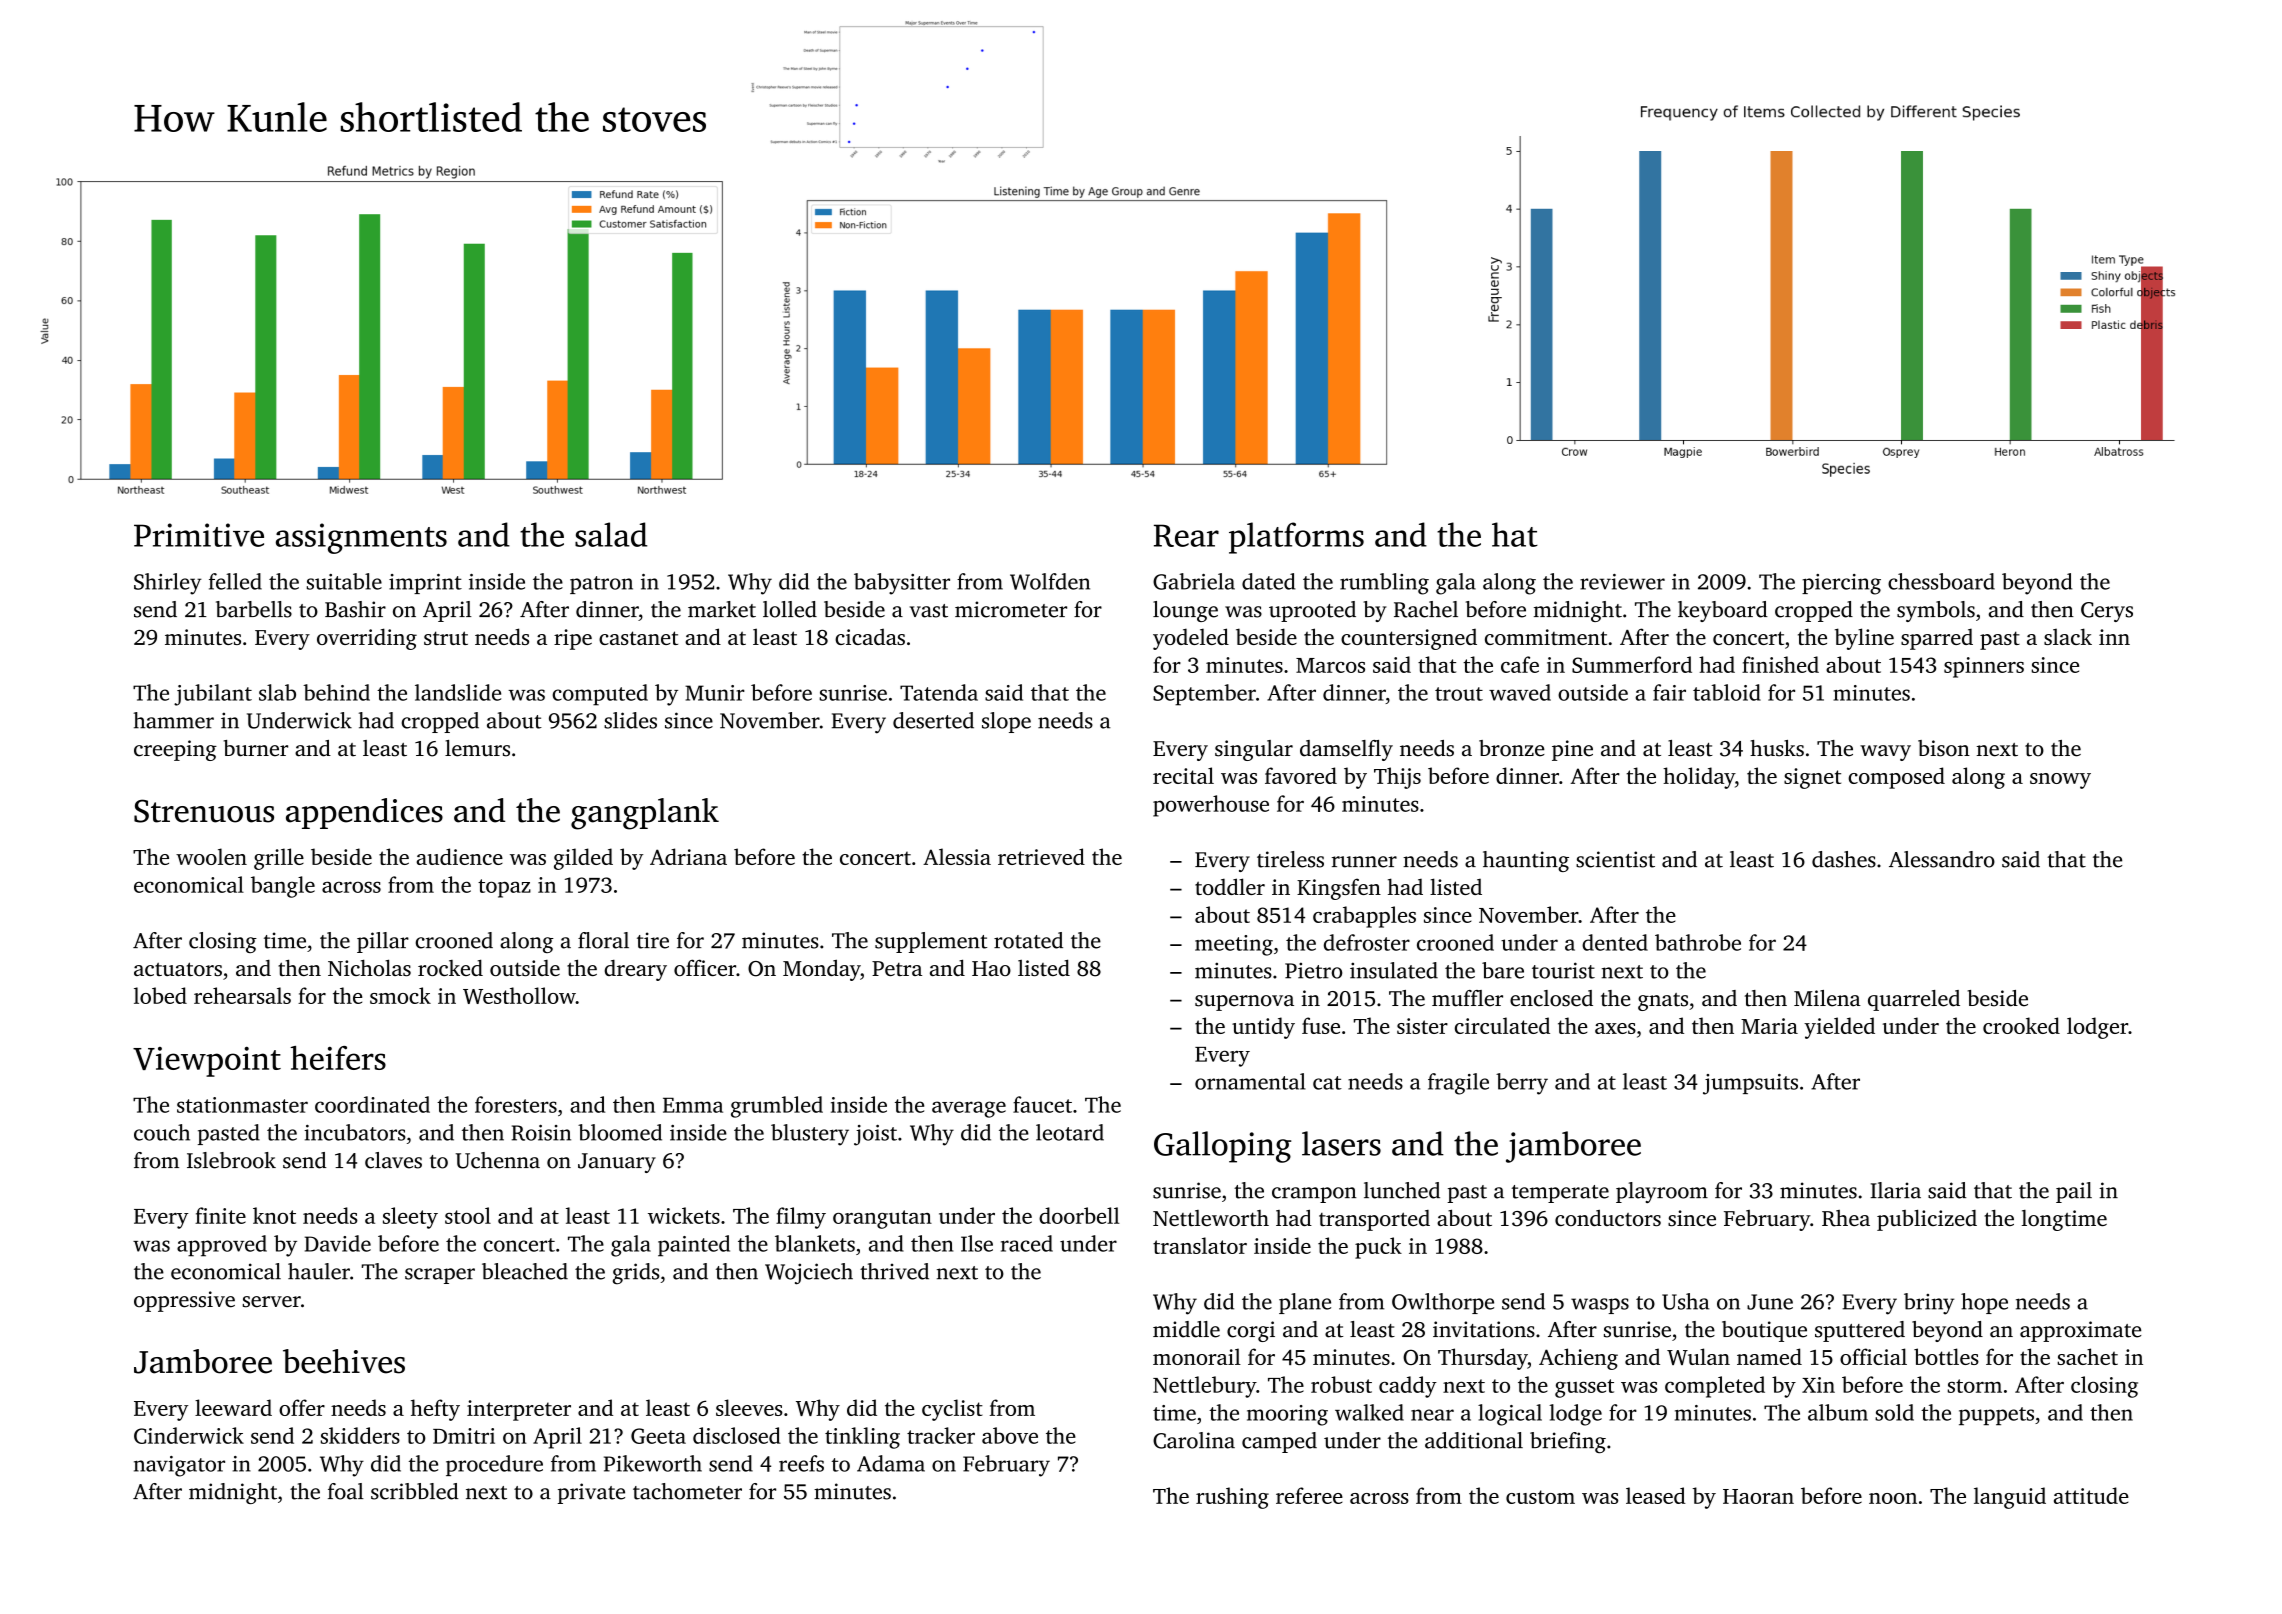  What do you see at coordinates (1764, 1331) in the screenshot?
I see `boutique` at bounding box center [1764, 1331].
